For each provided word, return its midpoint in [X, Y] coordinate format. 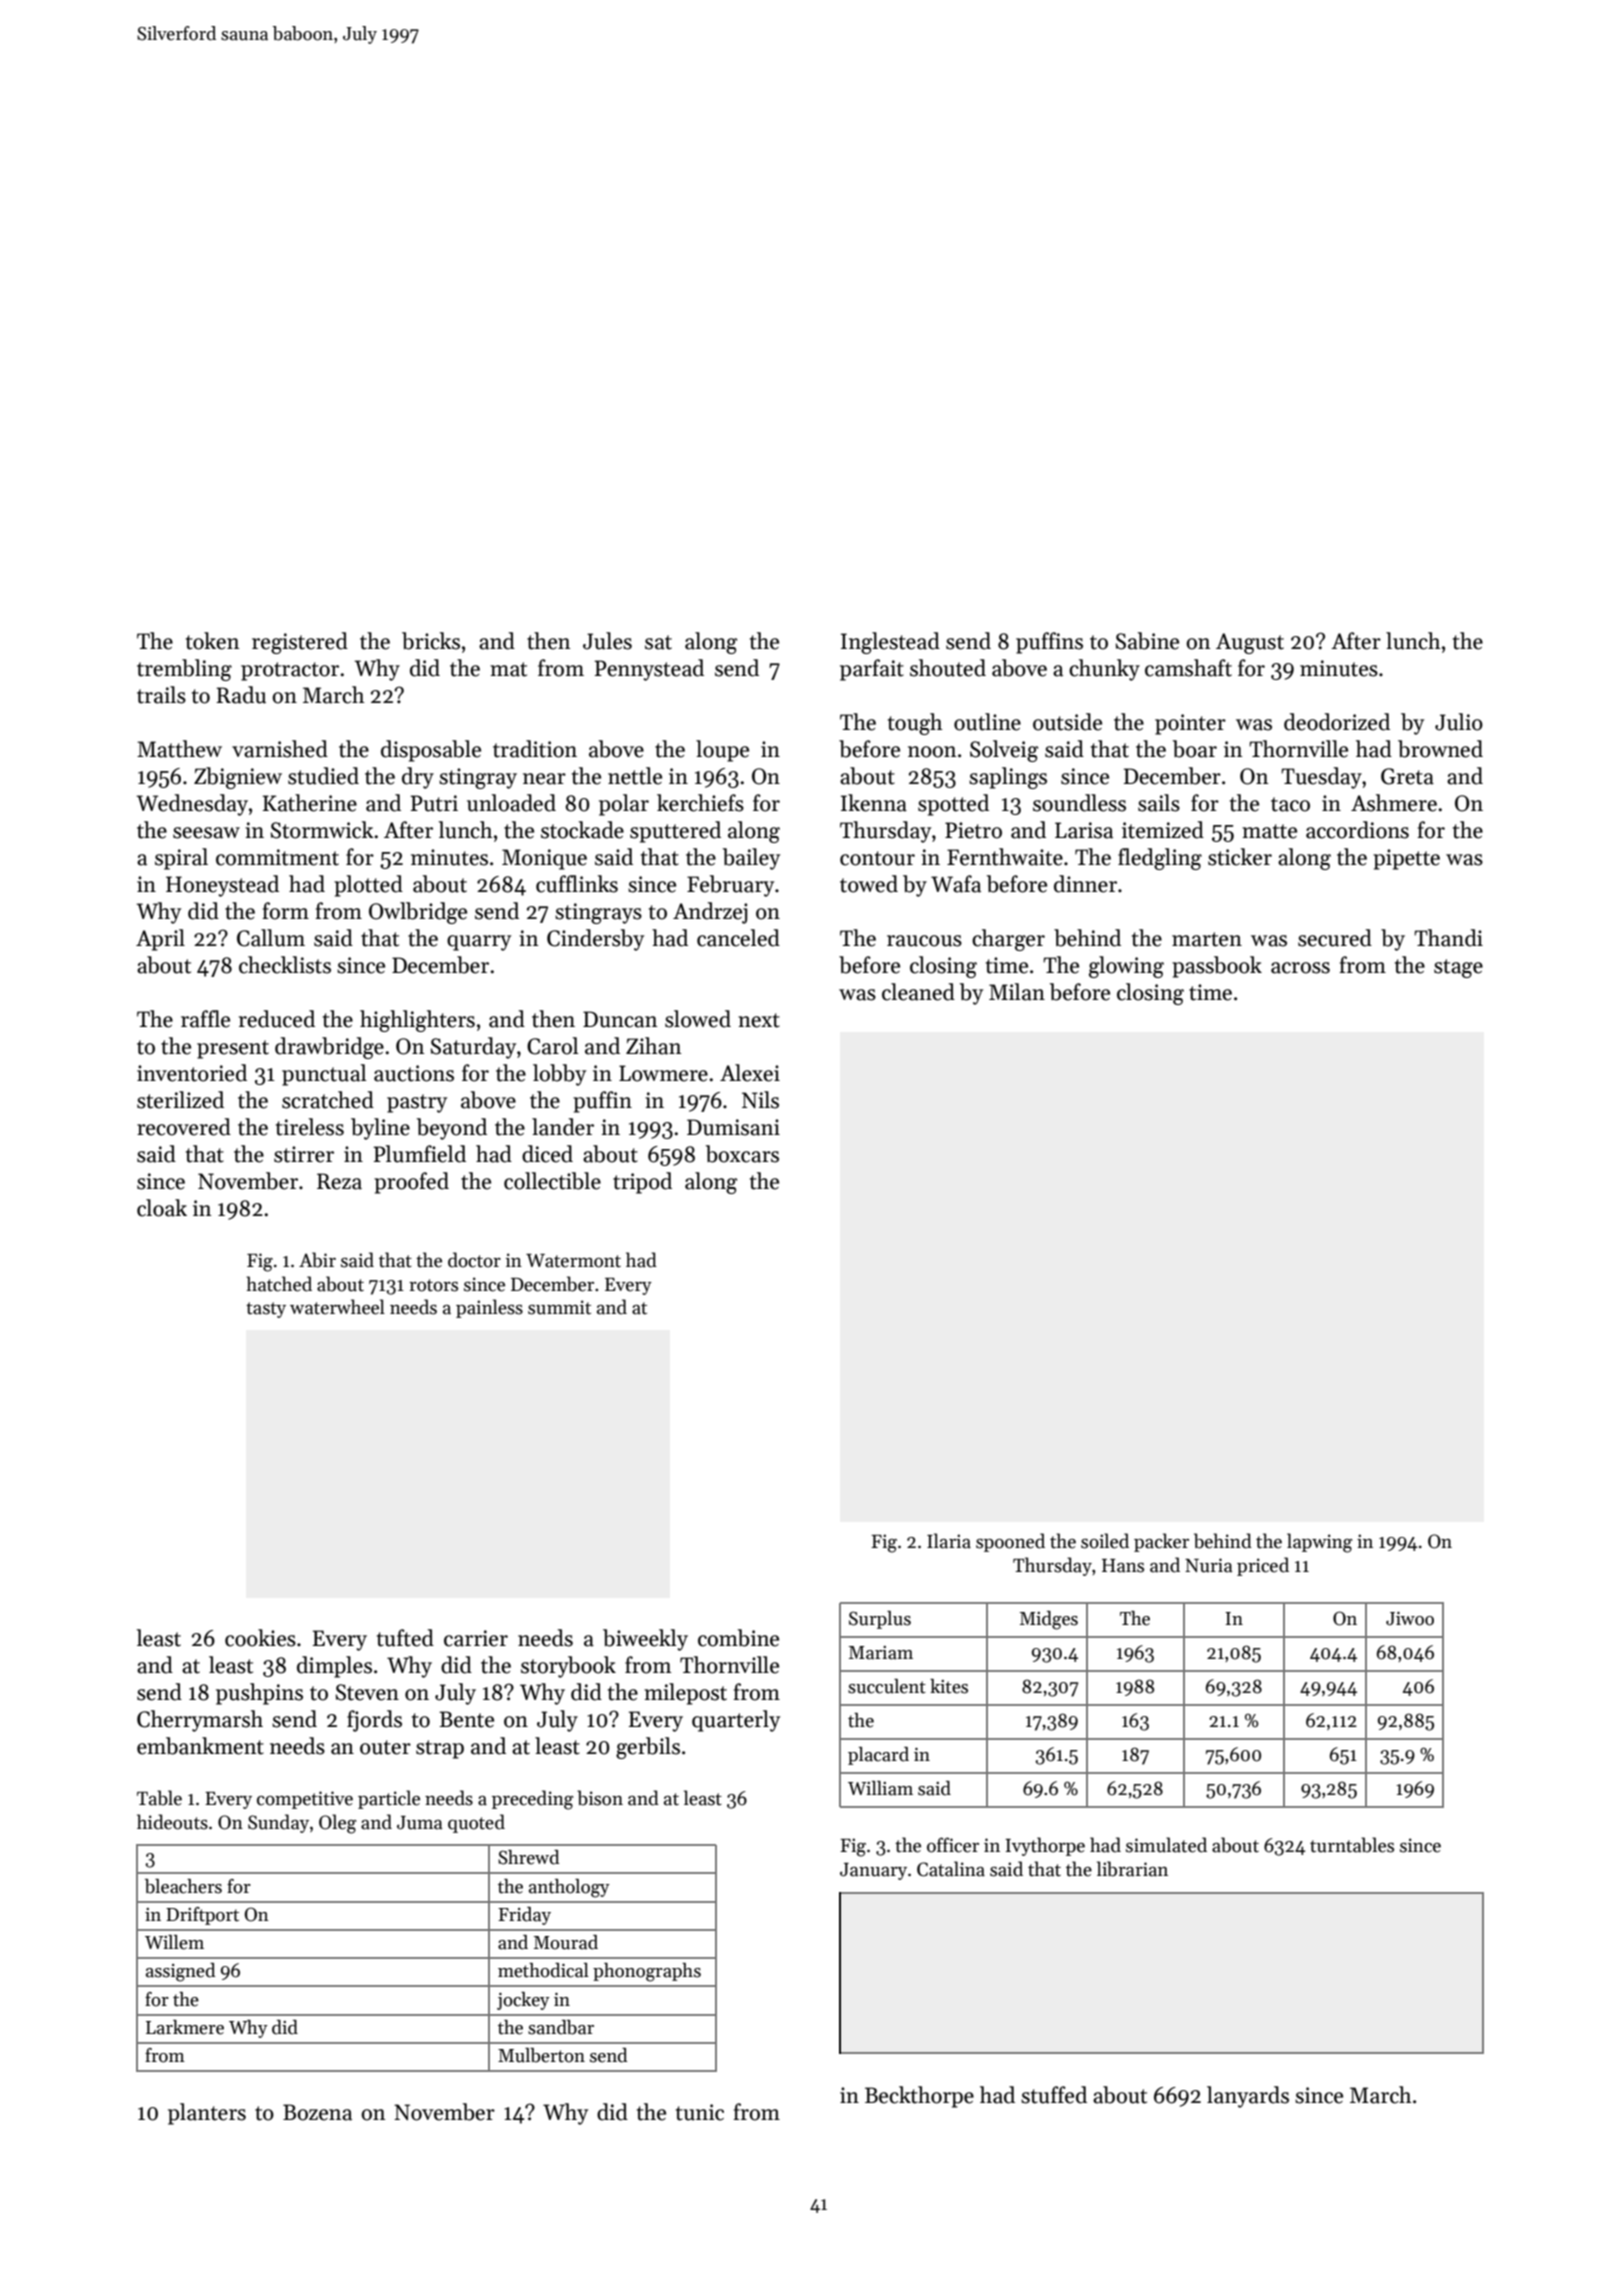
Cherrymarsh [200, 1721]
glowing [1126, 967]
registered [300, 643]
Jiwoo [1410, 1619]
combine [738, 1638]
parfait [872, 670]
